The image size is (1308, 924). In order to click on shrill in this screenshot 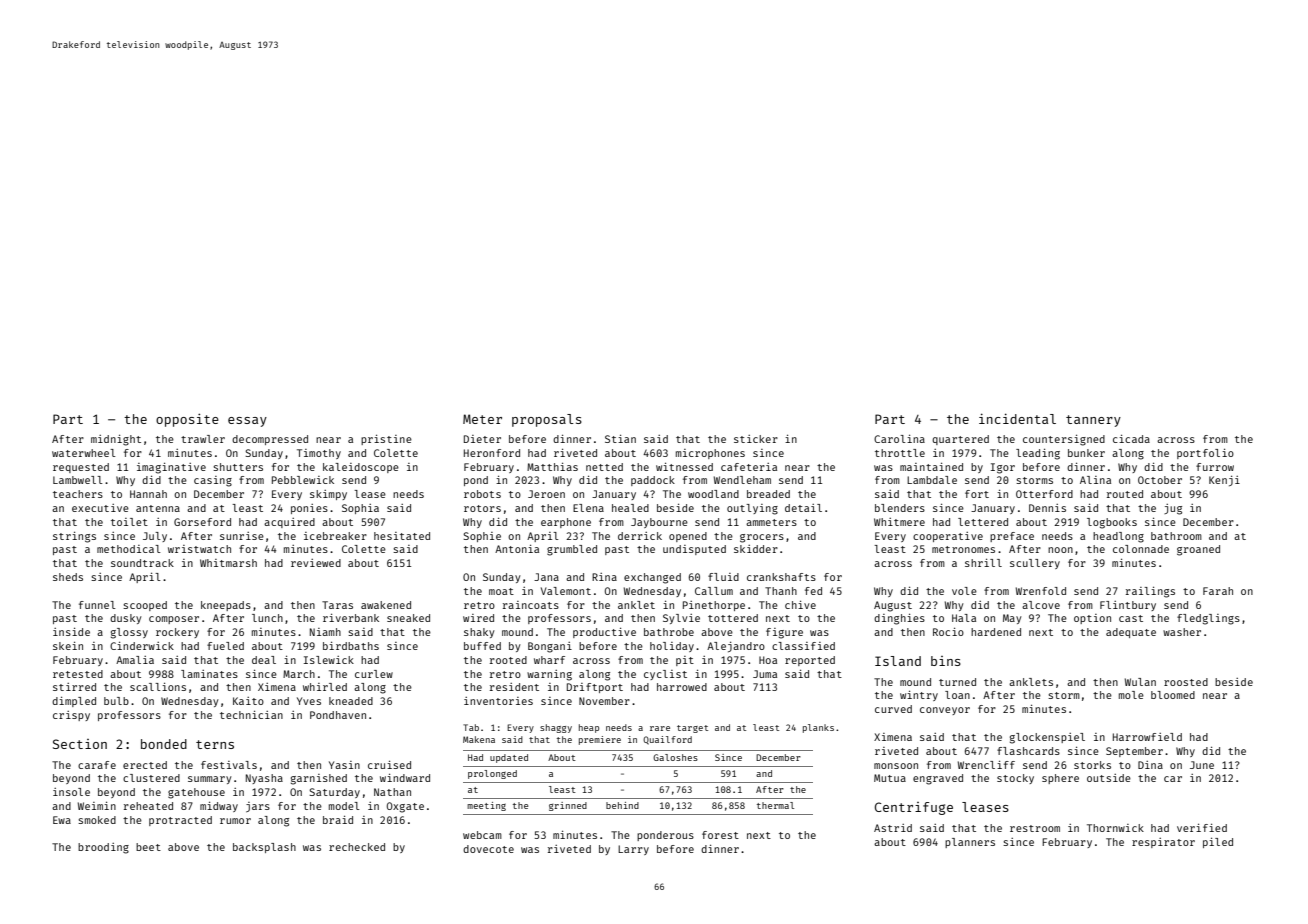, I will do `click(983, 562)`.
